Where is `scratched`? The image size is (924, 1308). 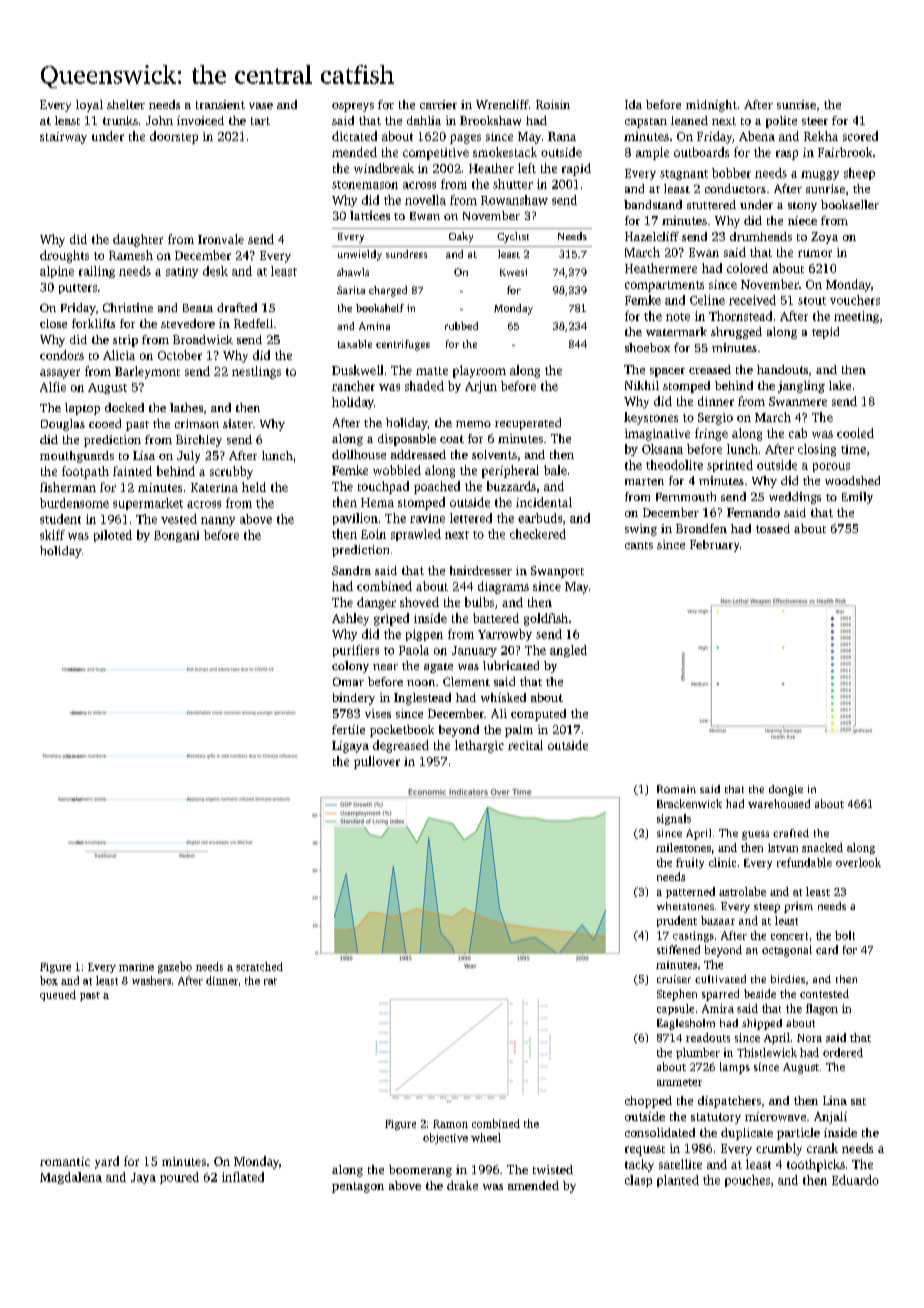 scratched is located at coordinates (259, 966).
